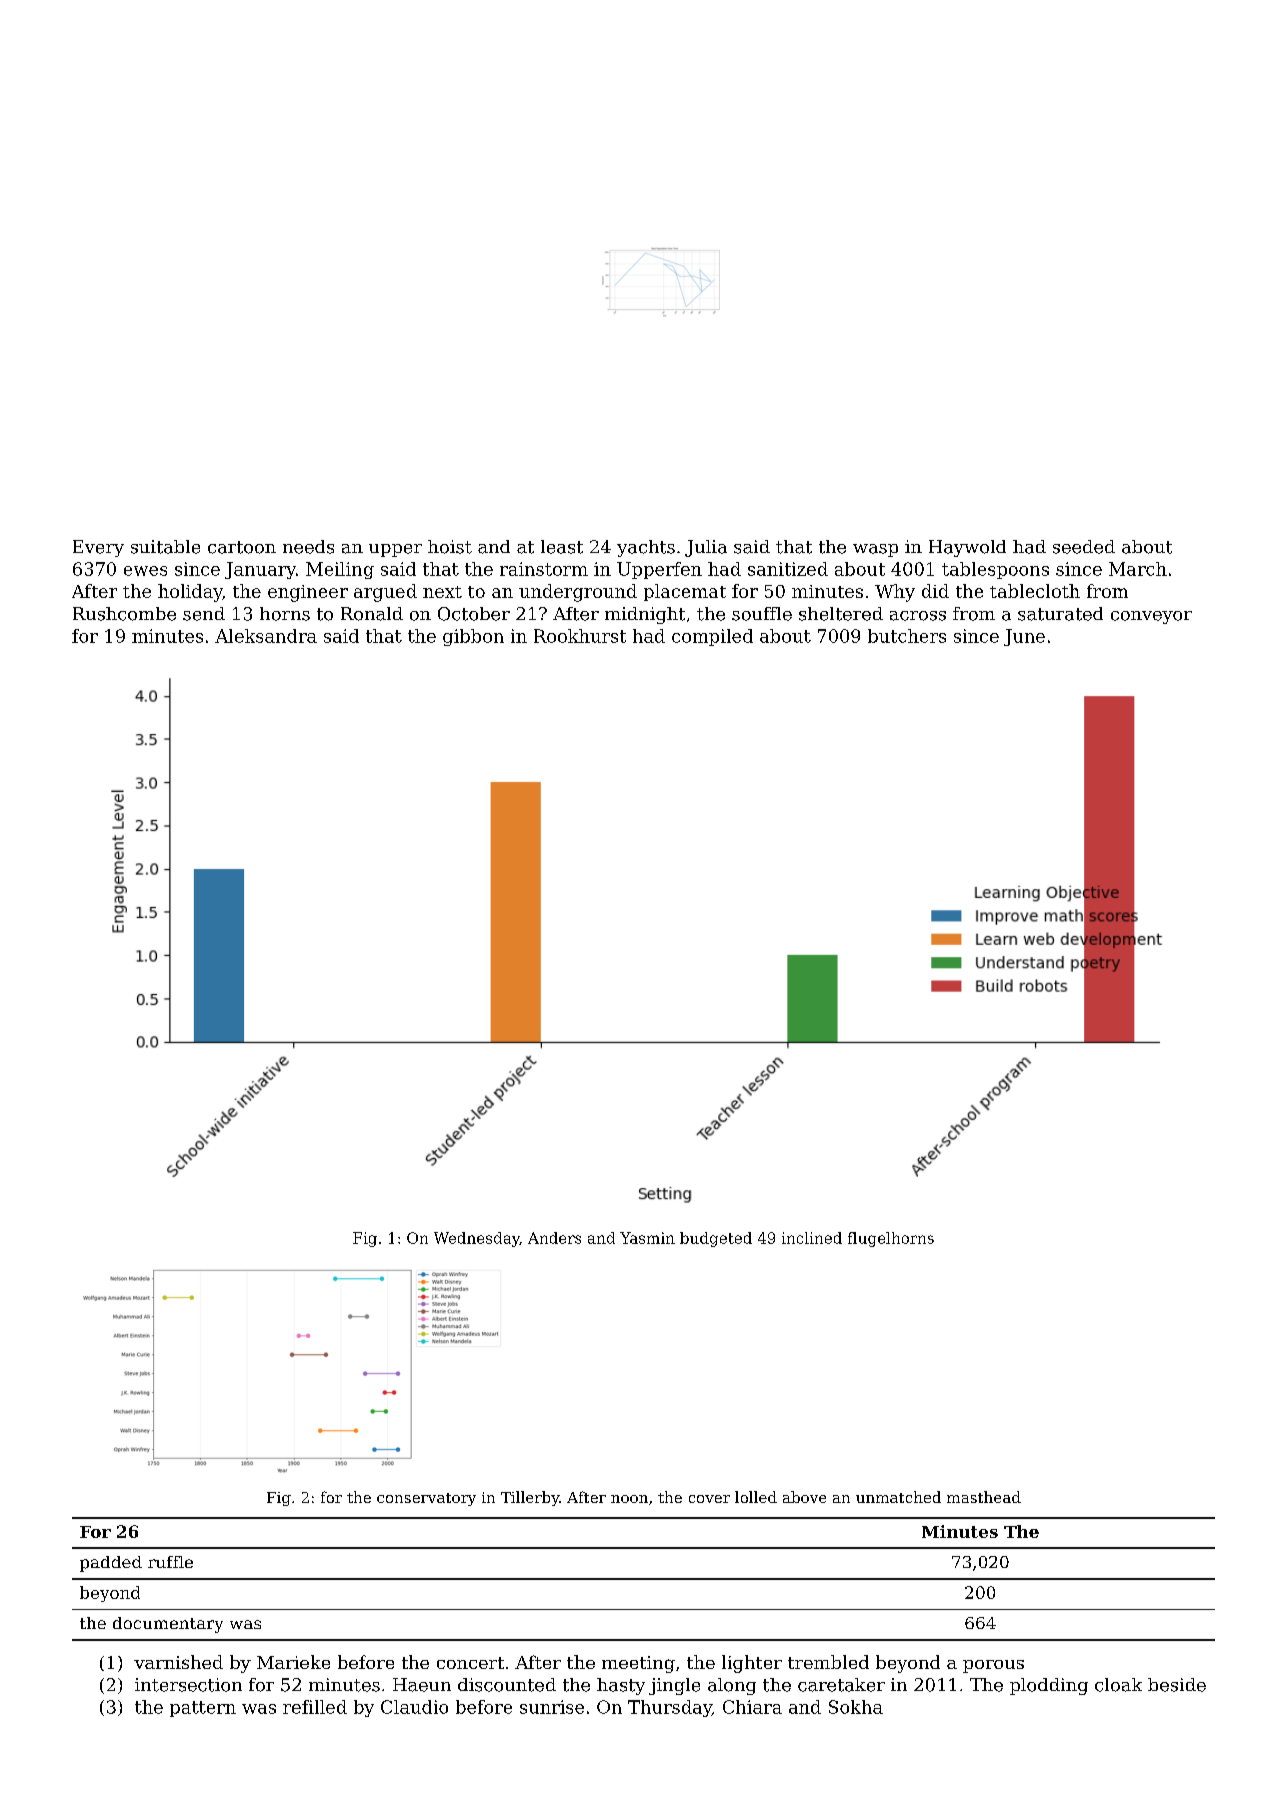 The height and width of the screenshot is (1820, 1287). What do you see at coordinates (554, 1238) in the screenshot?
I see `Anders` at bounding box center [554, 1238].
